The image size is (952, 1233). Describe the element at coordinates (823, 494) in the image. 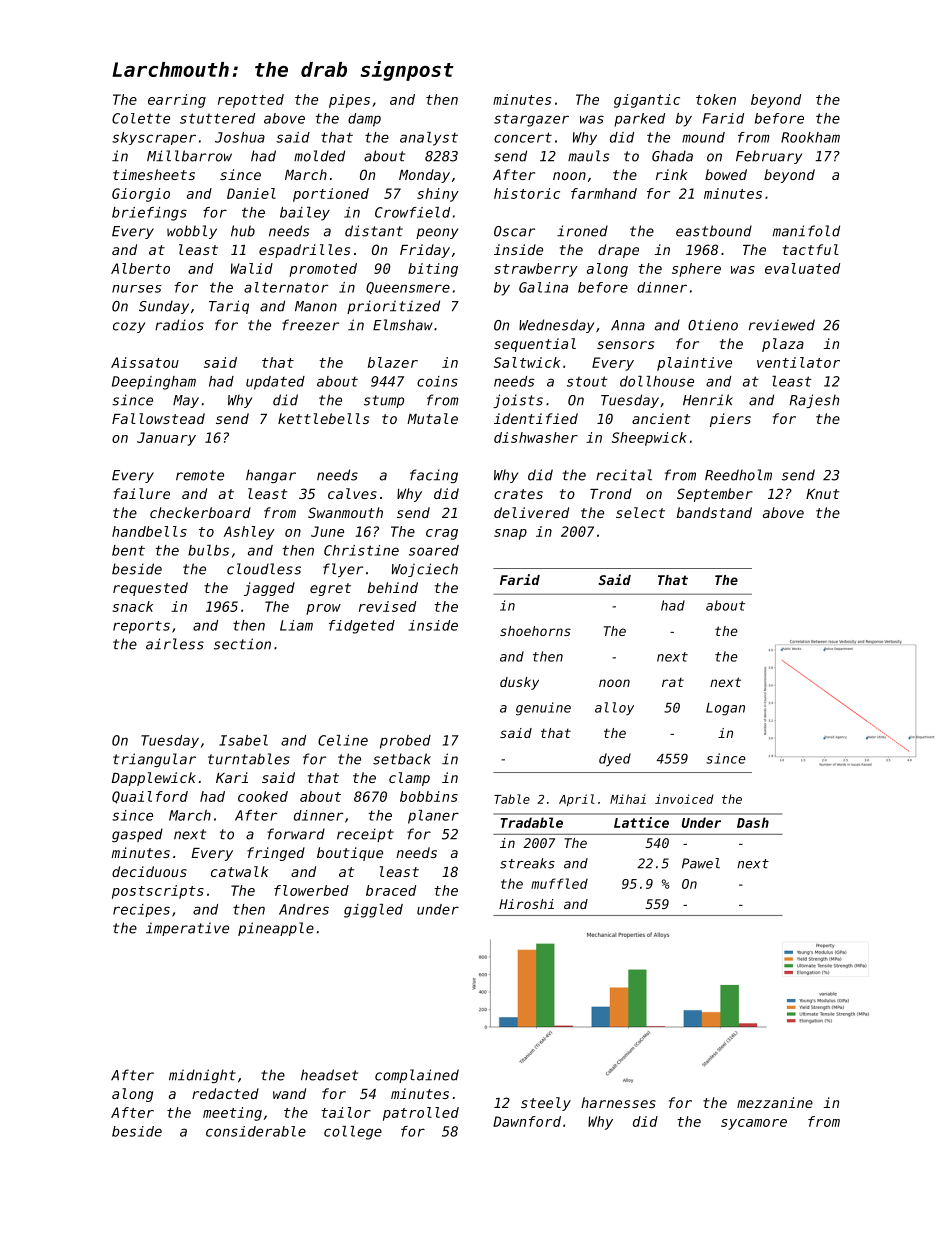

I see `Knut` at that location.
